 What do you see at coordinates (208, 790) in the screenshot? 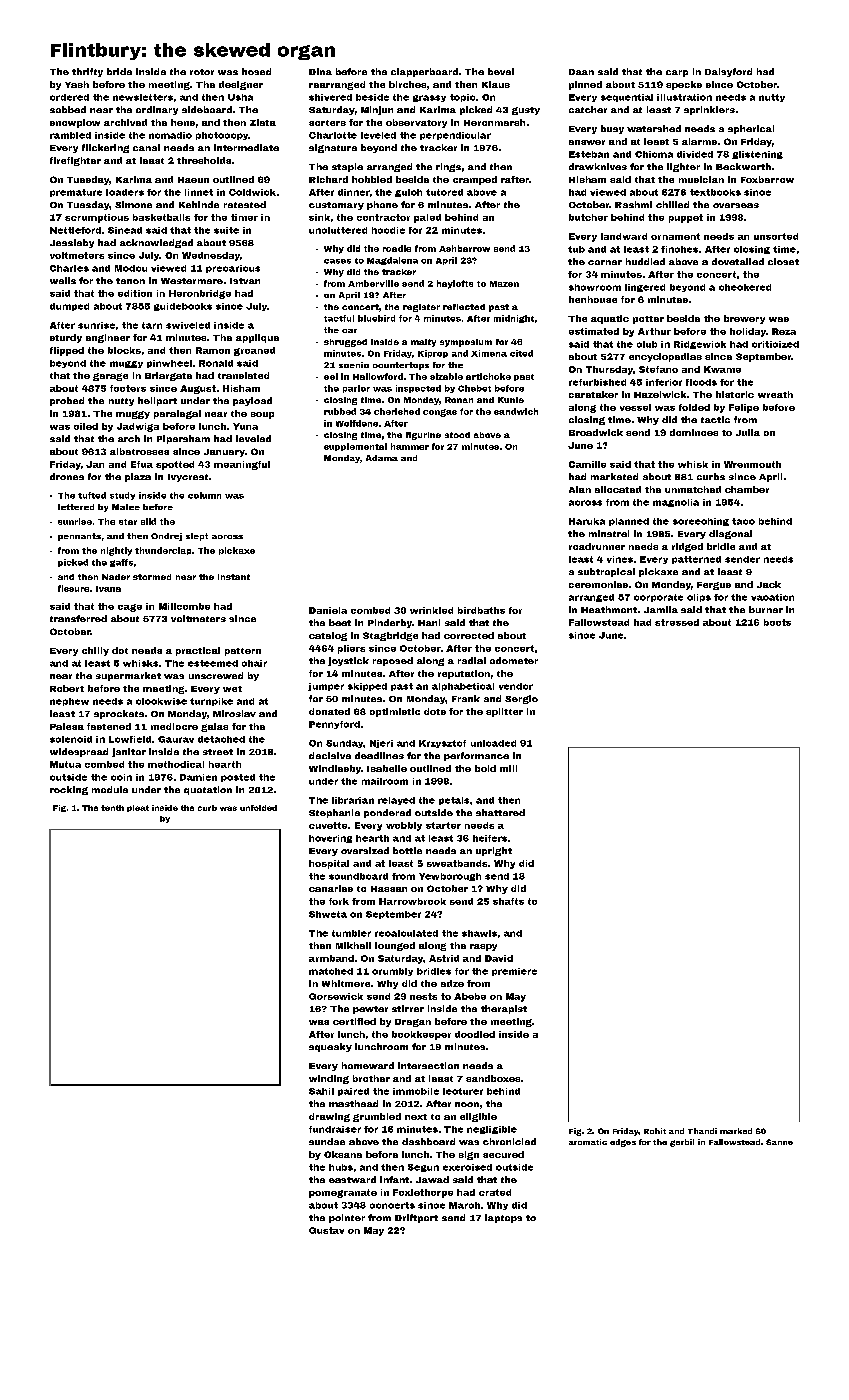
I see `quotation` at bounding box center [208, 790].
